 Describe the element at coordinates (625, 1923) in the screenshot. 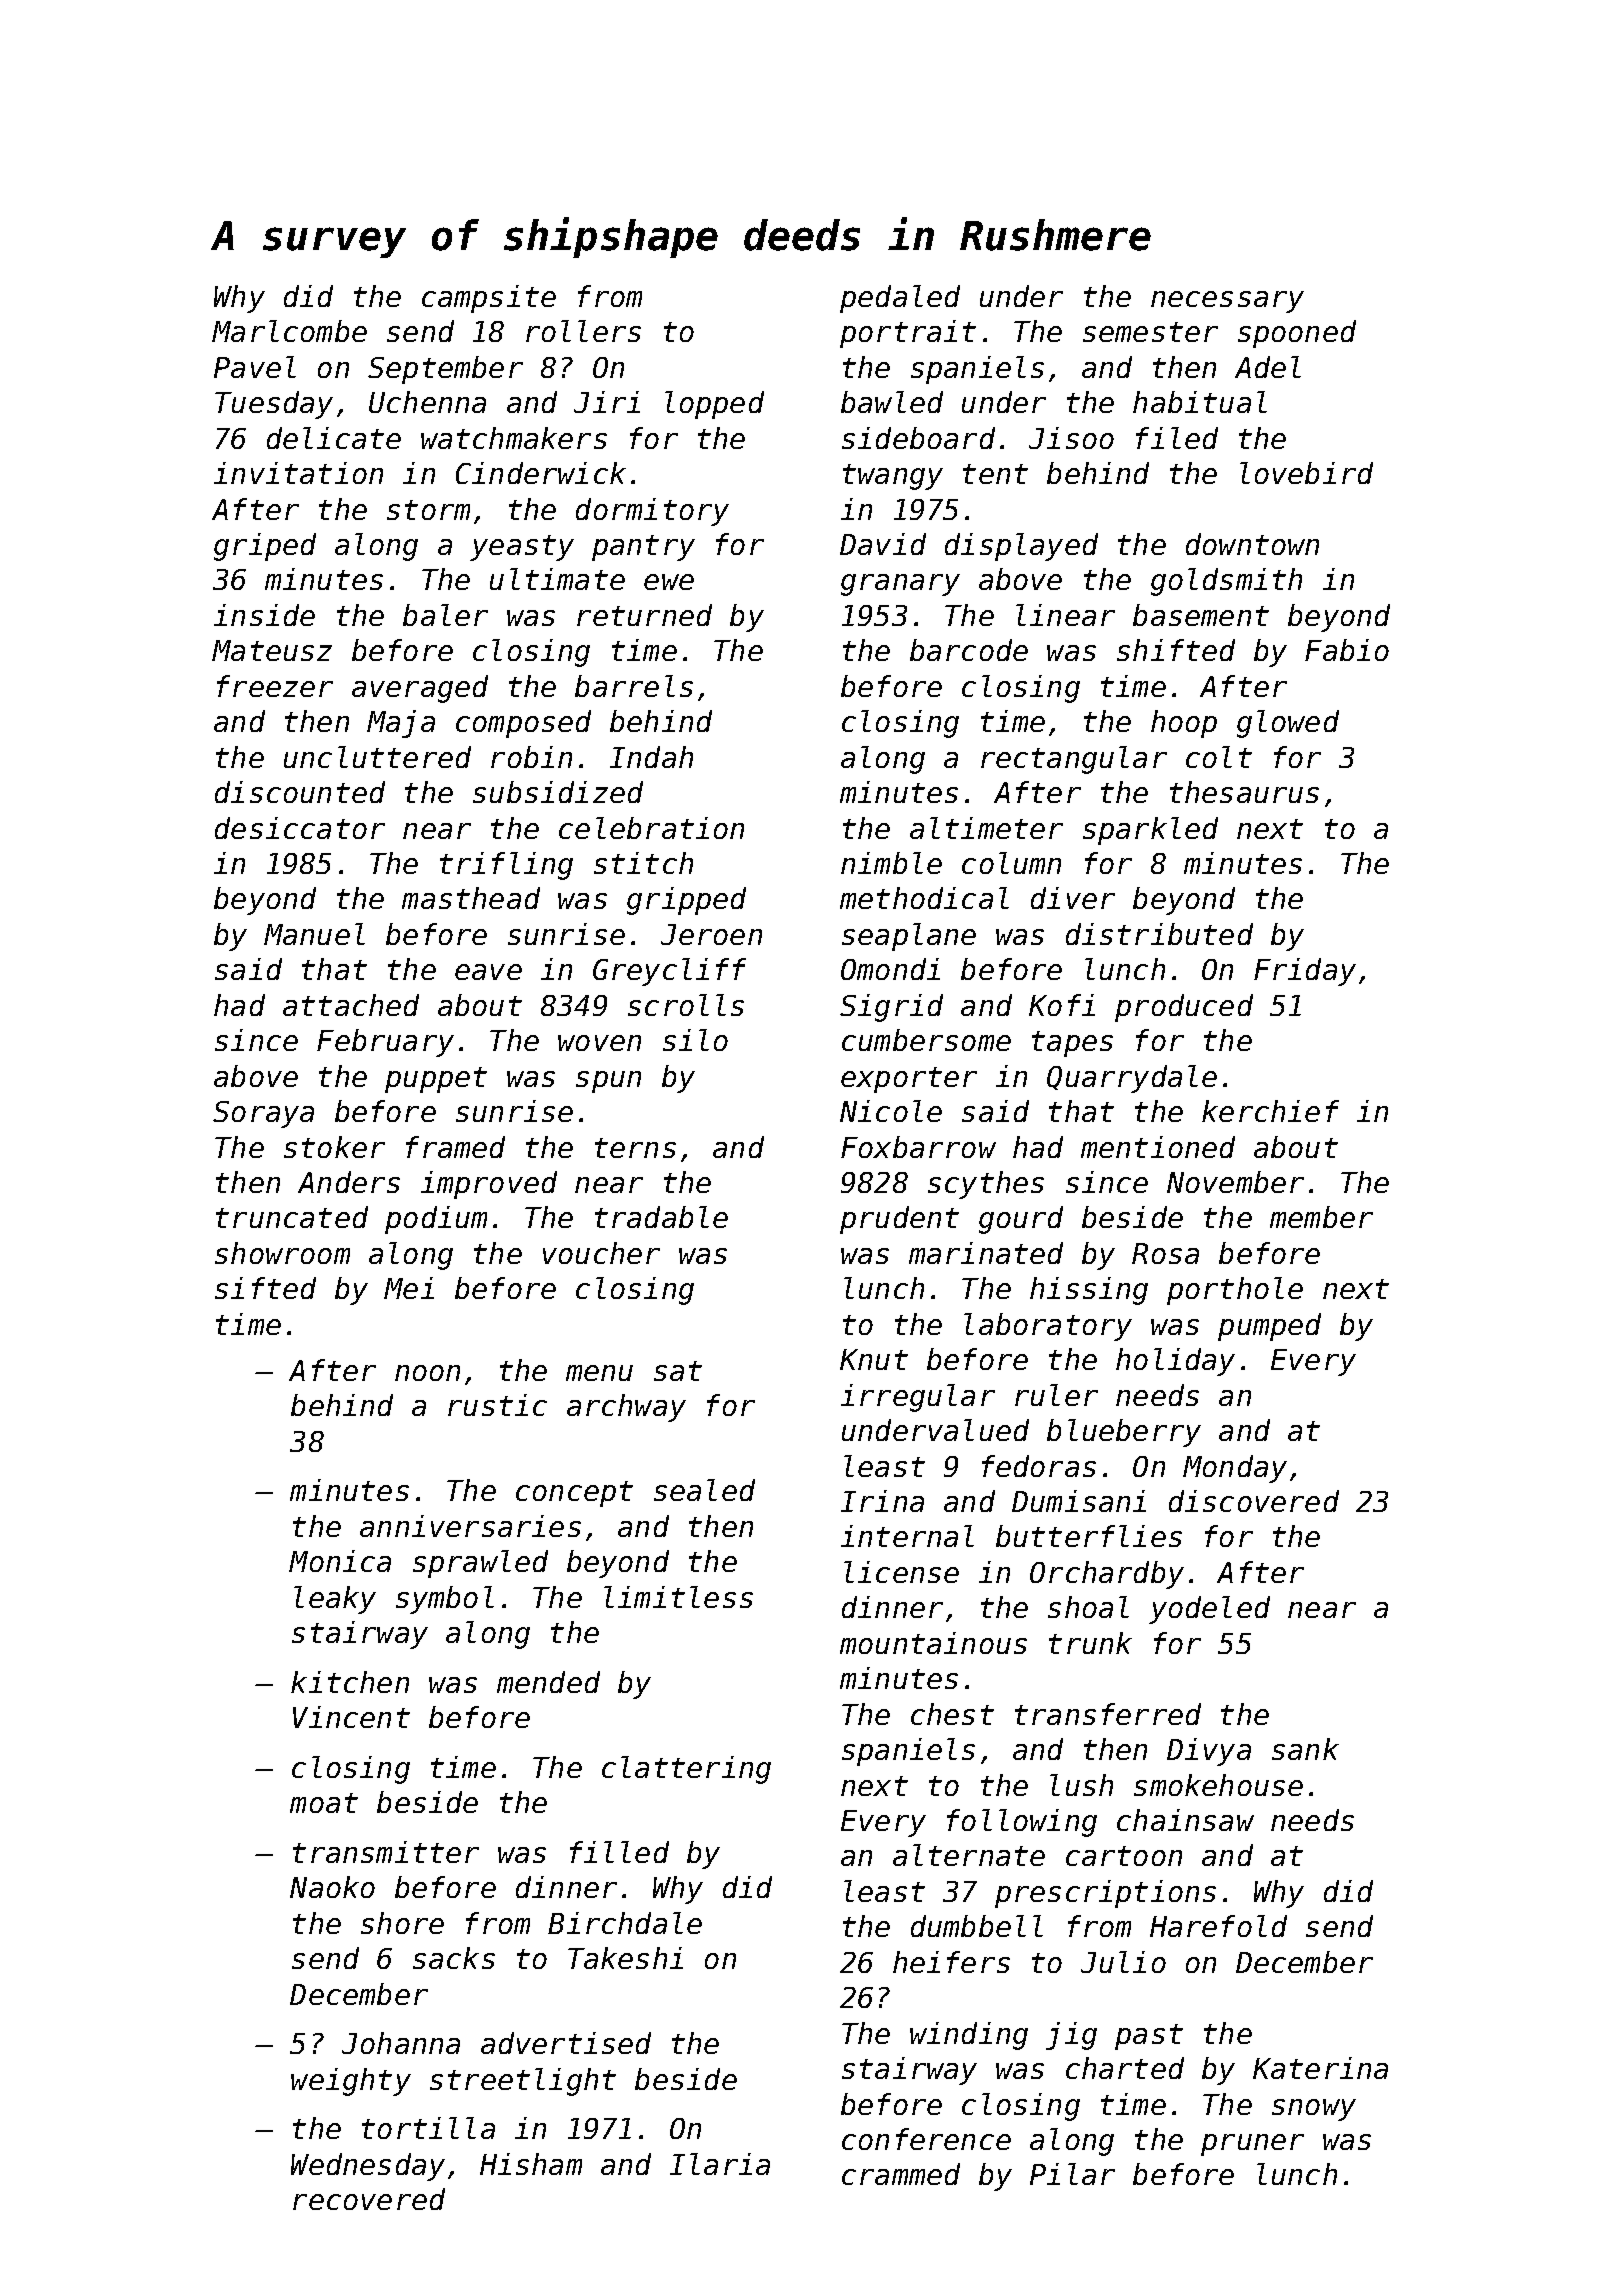

I see `Birchdale` at that location.
